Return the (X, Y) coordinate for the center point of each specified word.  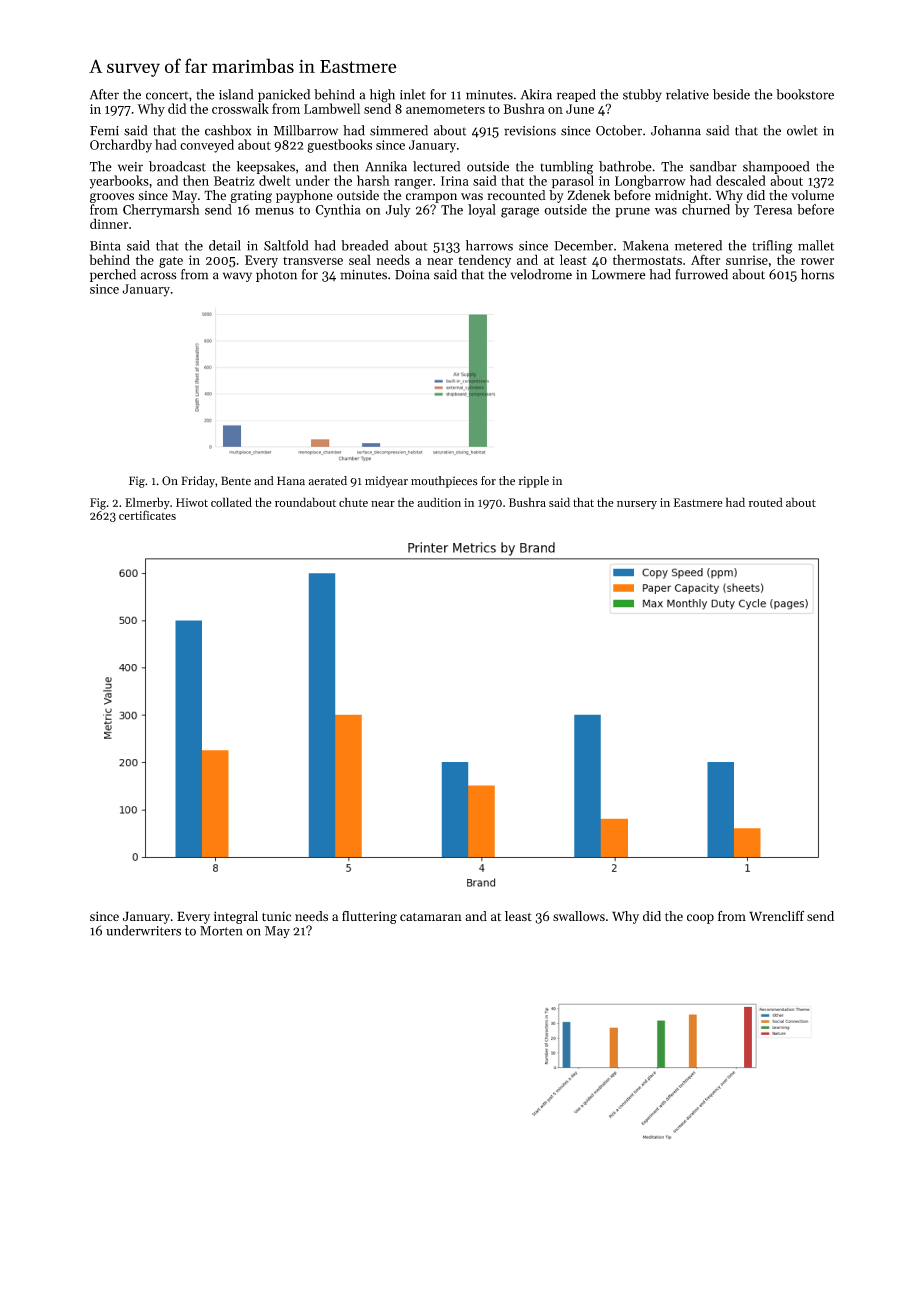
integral (236, 917)
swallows (579, 916)
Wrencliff (776, 916)
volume (812, 195)
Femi (104, 131)
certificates (147, 515)
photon (276, 275)
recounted (517, 195)
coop (700, 919)
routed (766, 502)
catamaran (431, 917)
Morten (221, 931)
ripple (534, 482)
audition (439, 502)
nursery (637, 505)
